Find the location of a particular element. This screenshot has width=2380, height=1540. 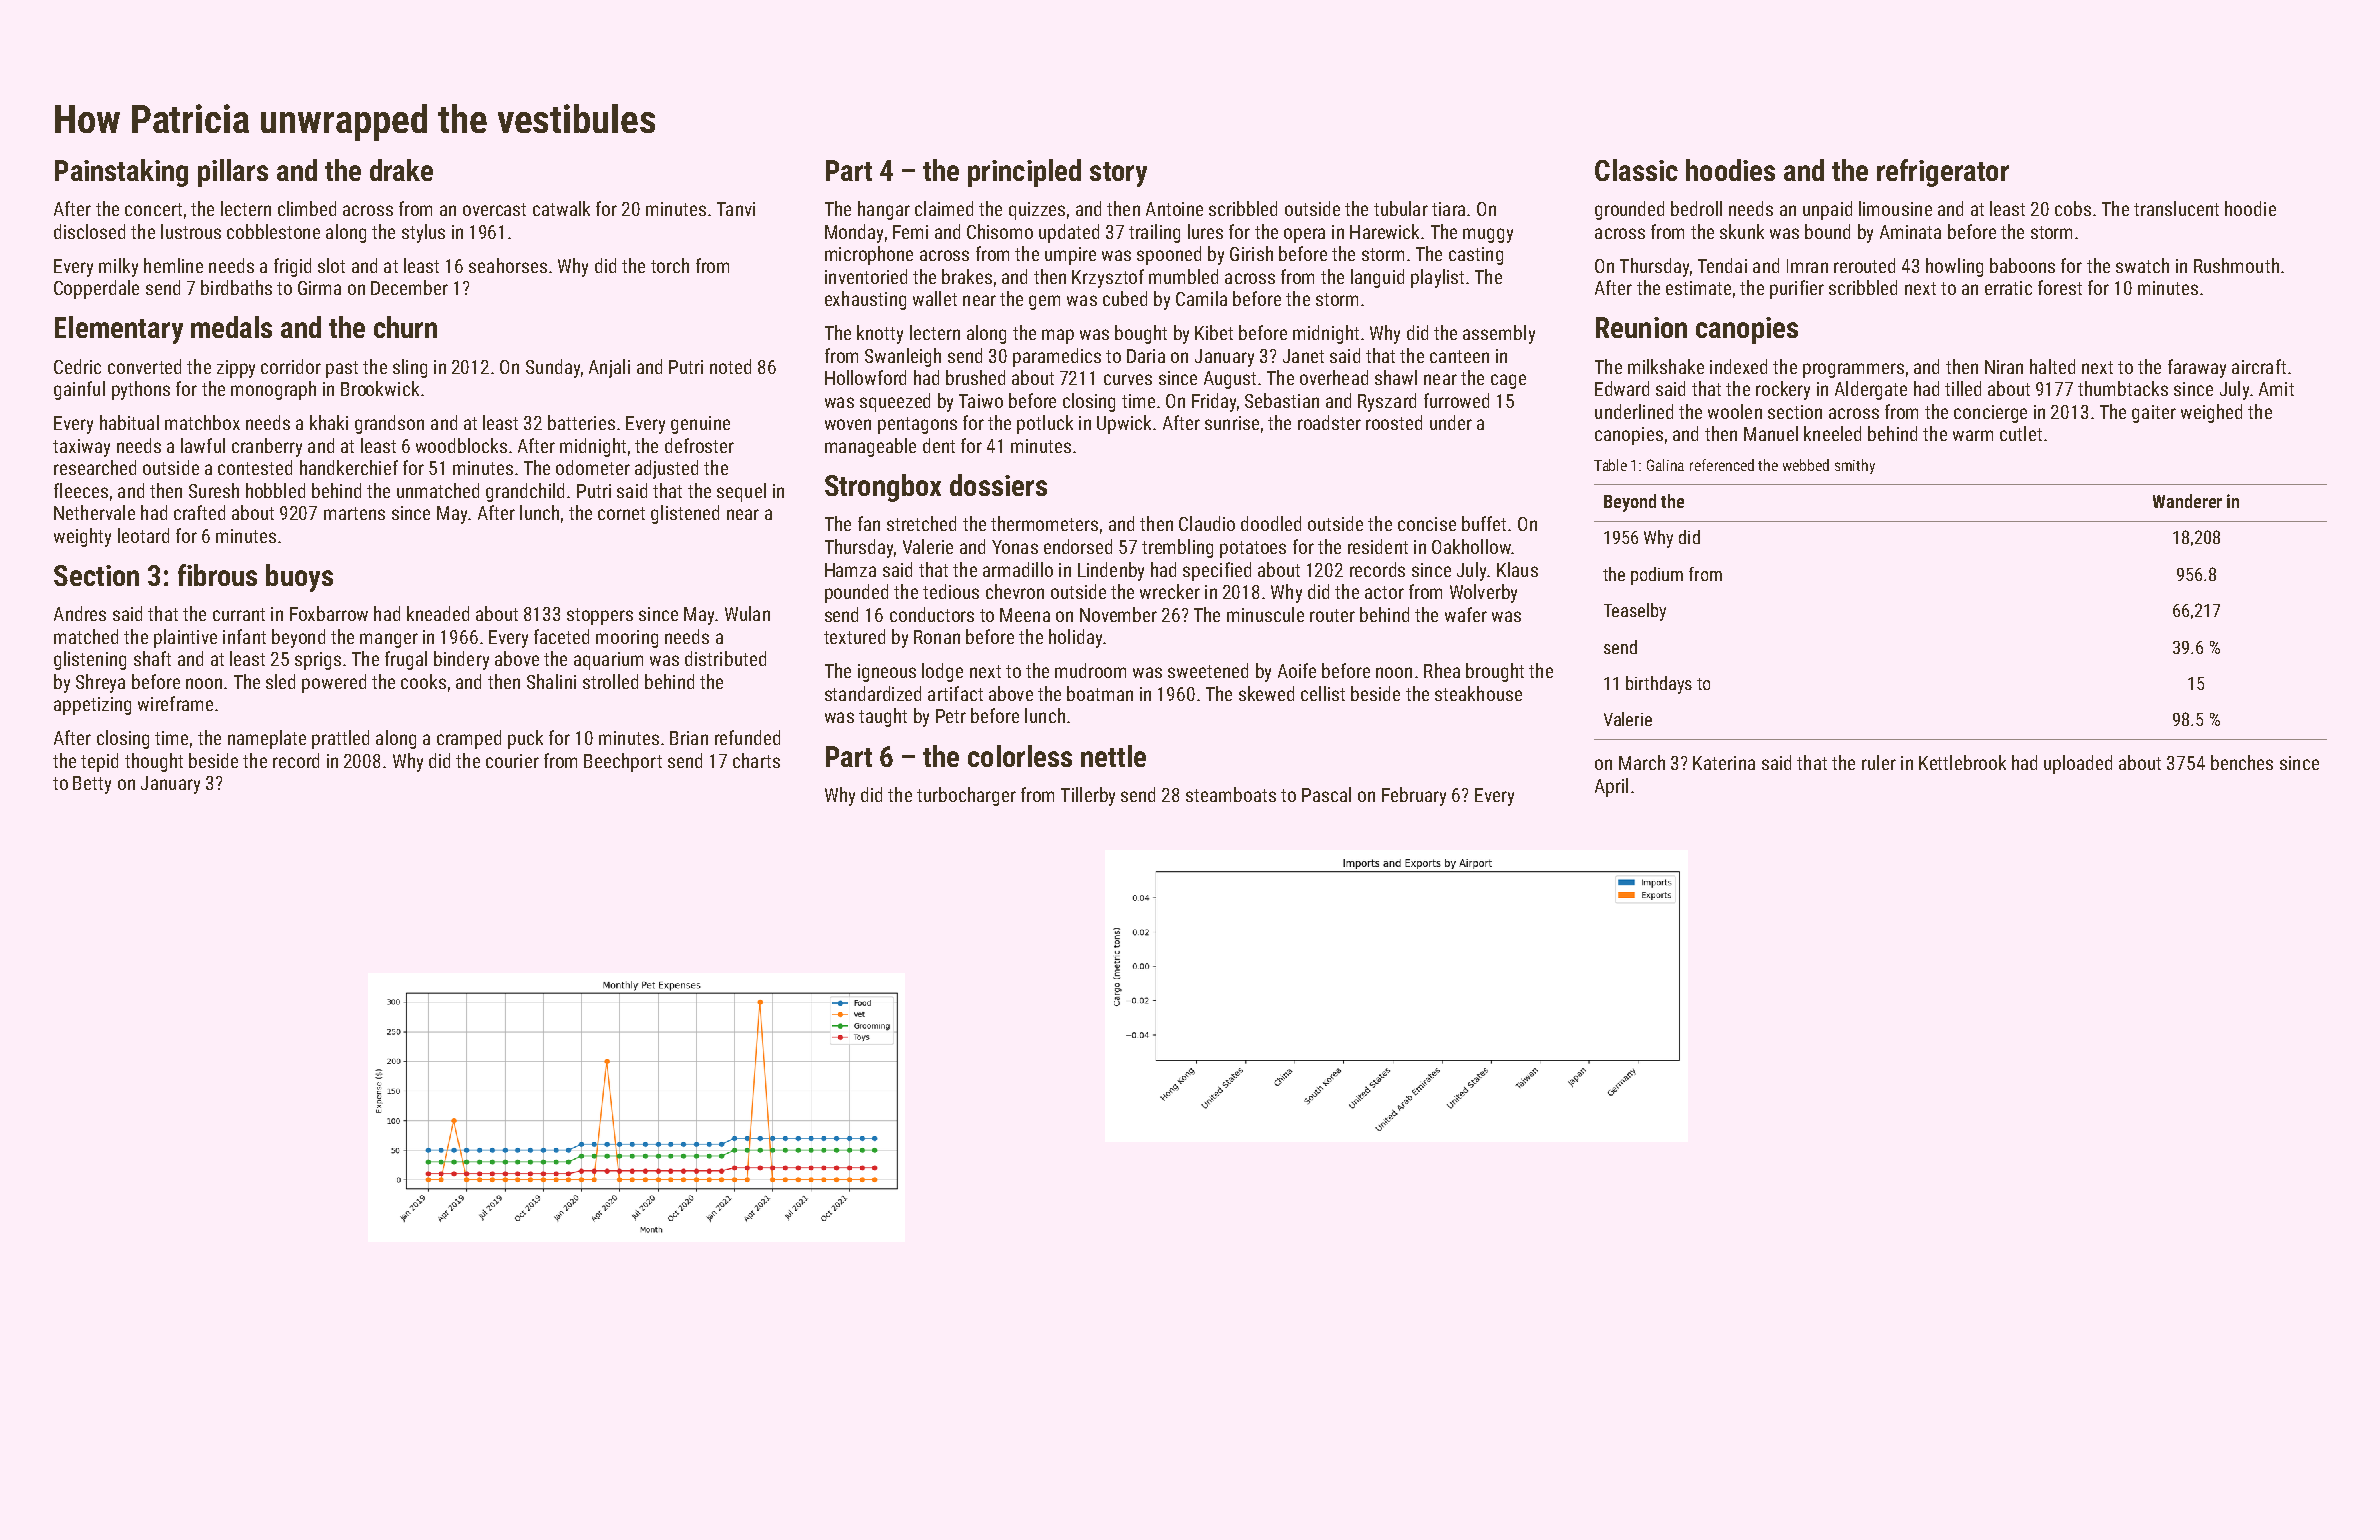

nettle is located at coordinates (1113, 756).
